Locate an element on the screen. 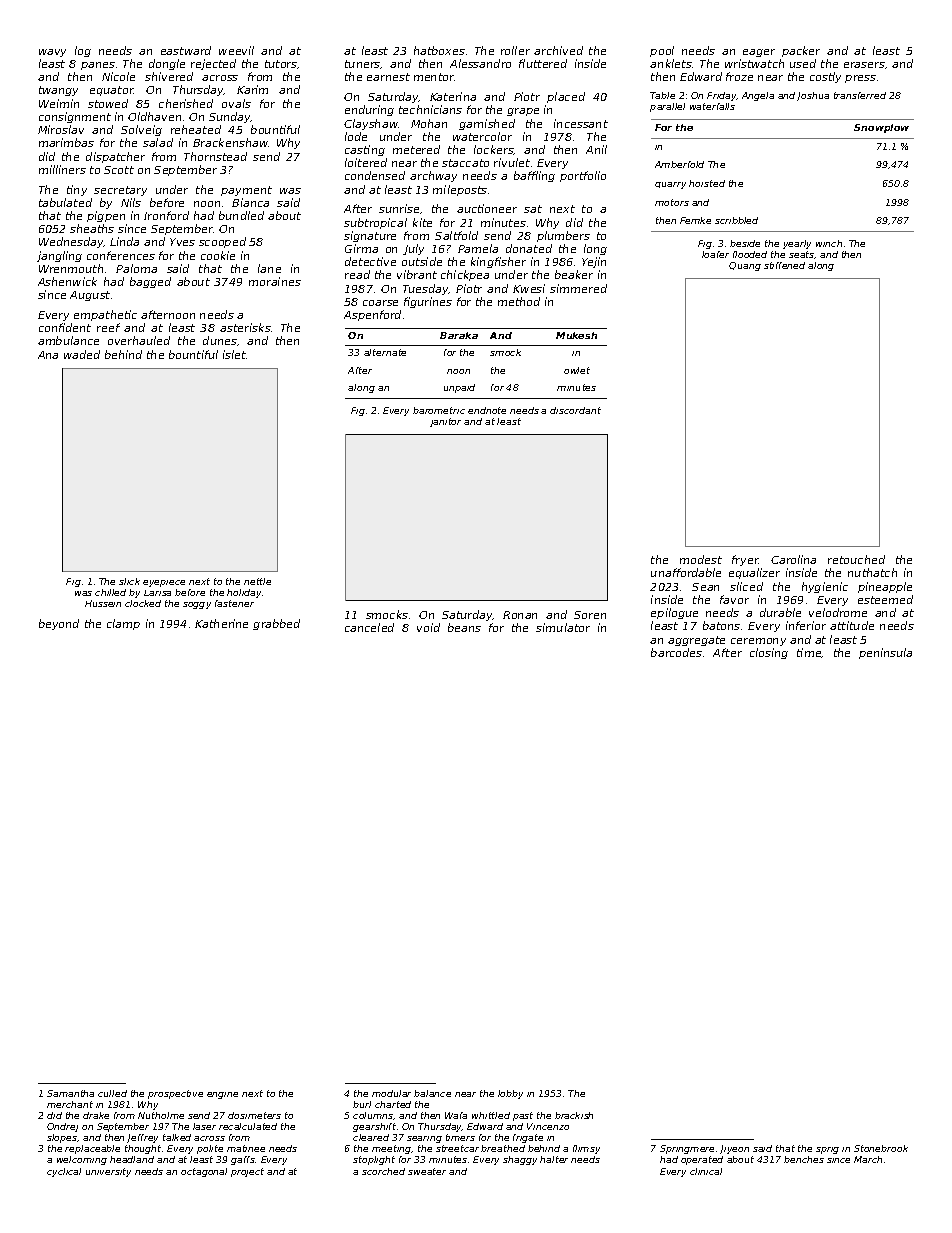 The width and height of the screenshot is (952, 1233). replaceable is located at coordinates (92, 1149).
